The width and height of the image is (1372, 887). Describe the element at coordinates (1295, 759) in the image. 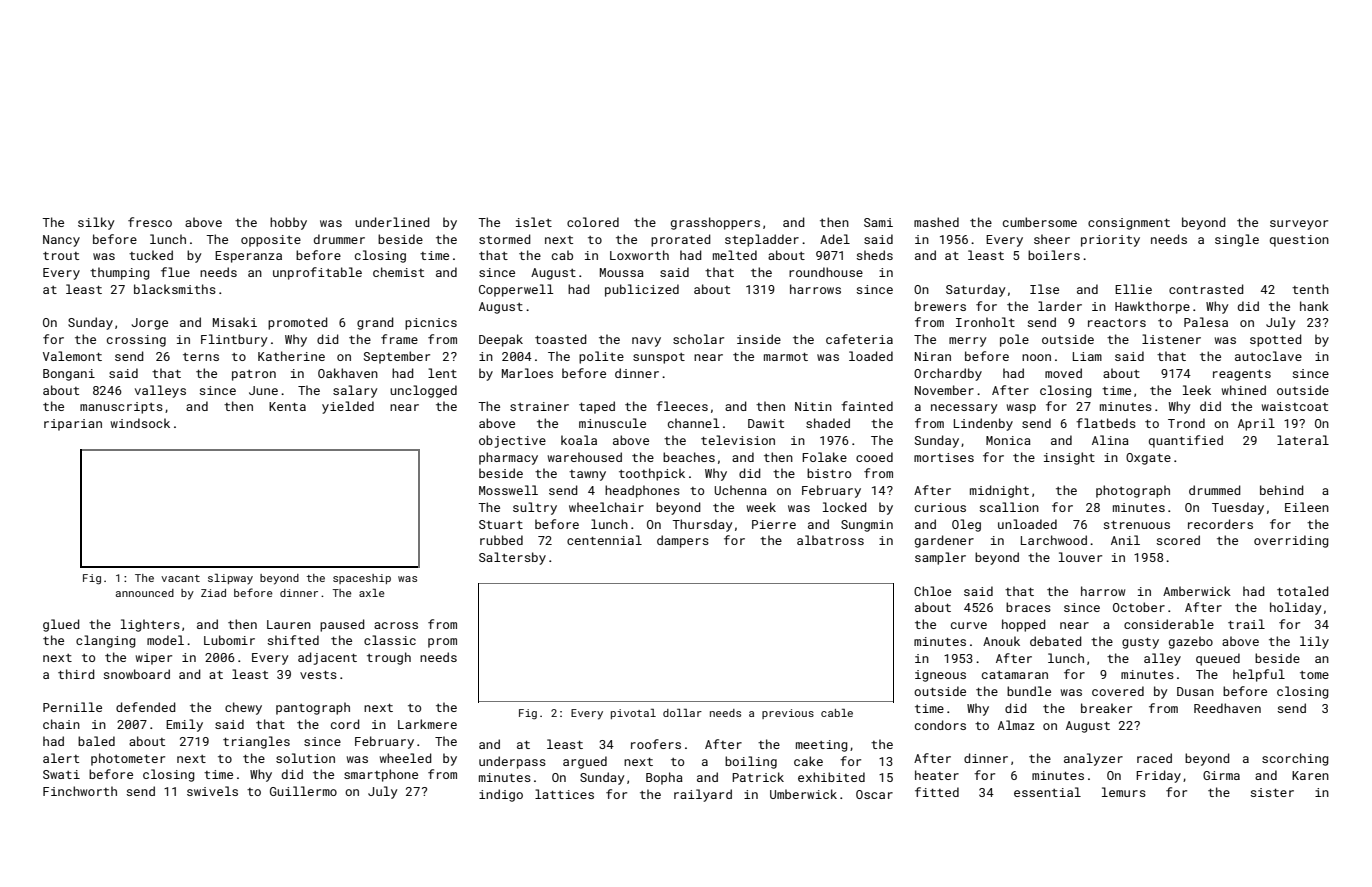

I see `scorching` at that location.
